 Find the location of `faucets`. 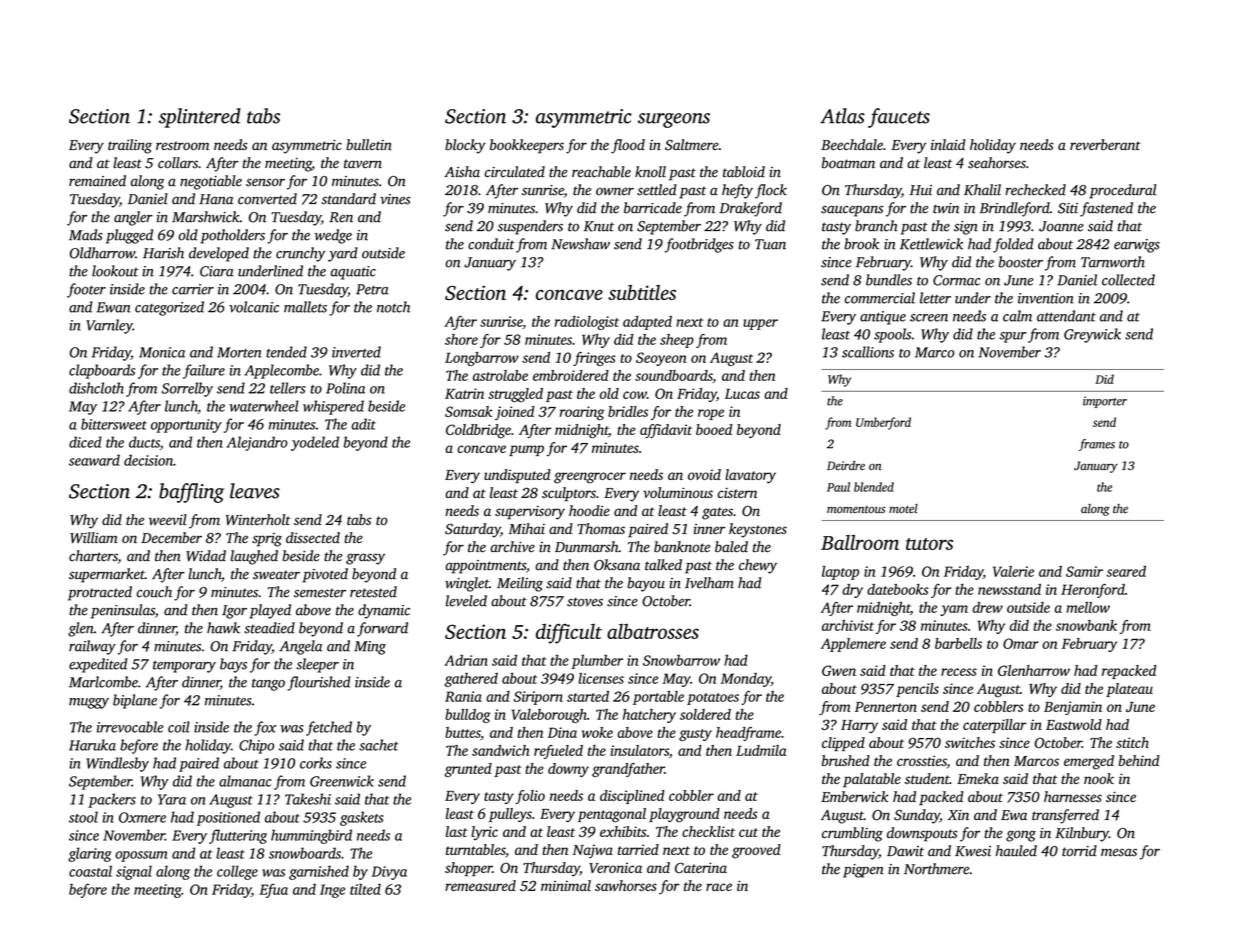

faucets is located at coordinates (899, 118).
